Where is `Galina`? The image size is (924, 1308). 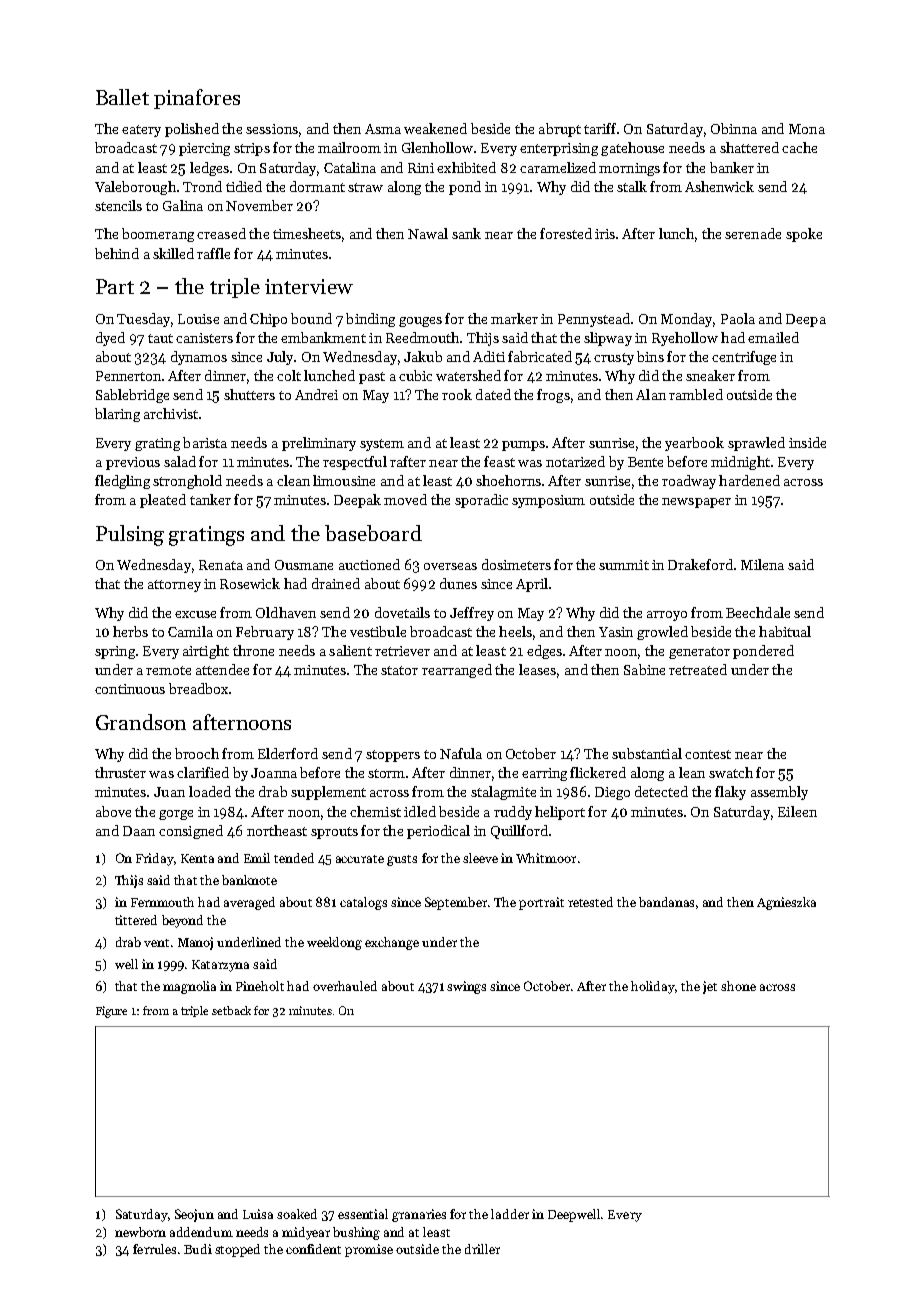
Galina is located at coordinates (183, 205).
